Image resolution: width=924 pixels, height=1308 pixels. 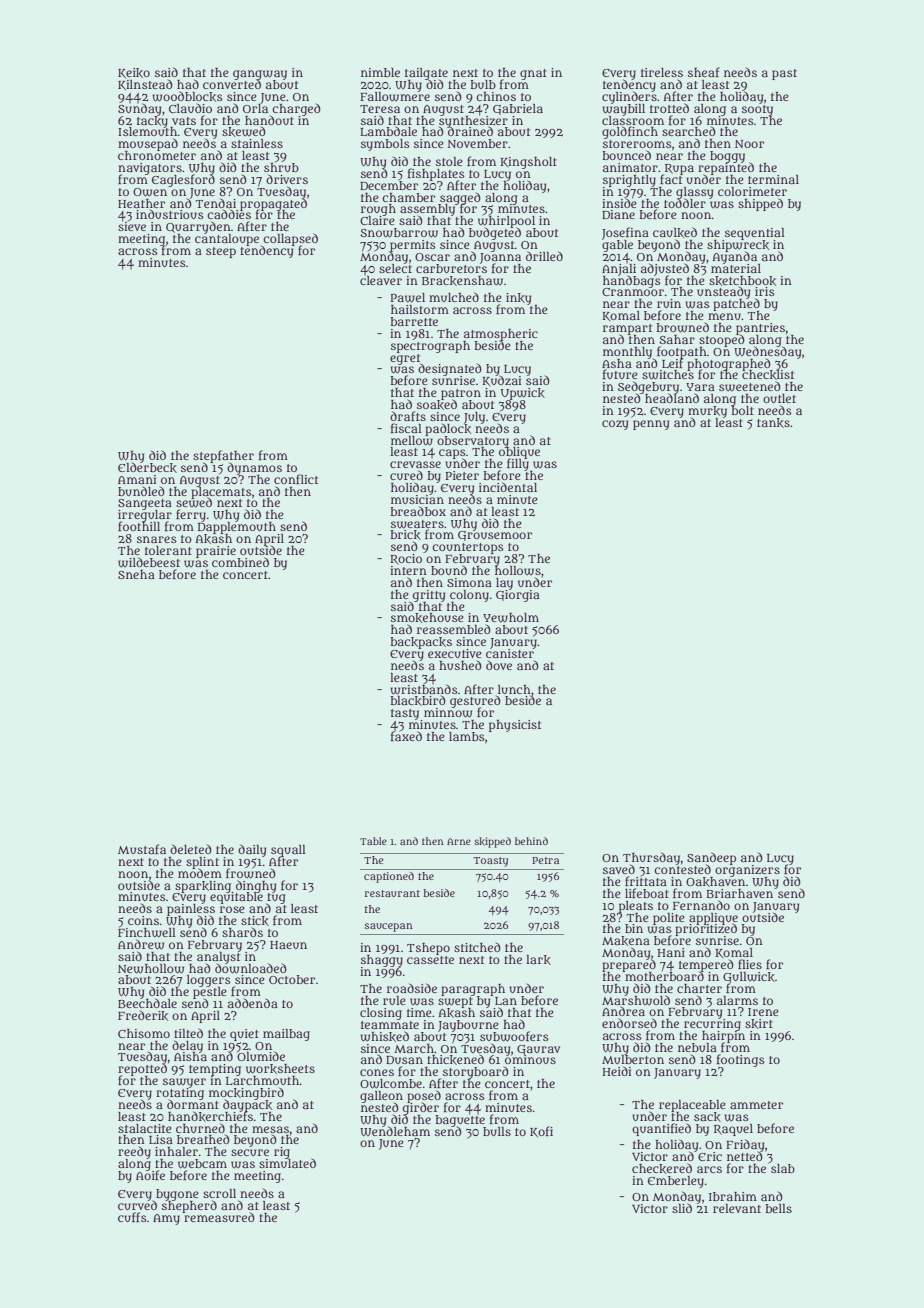 I want to click on Mustafa, so click(x=142, y=849).
